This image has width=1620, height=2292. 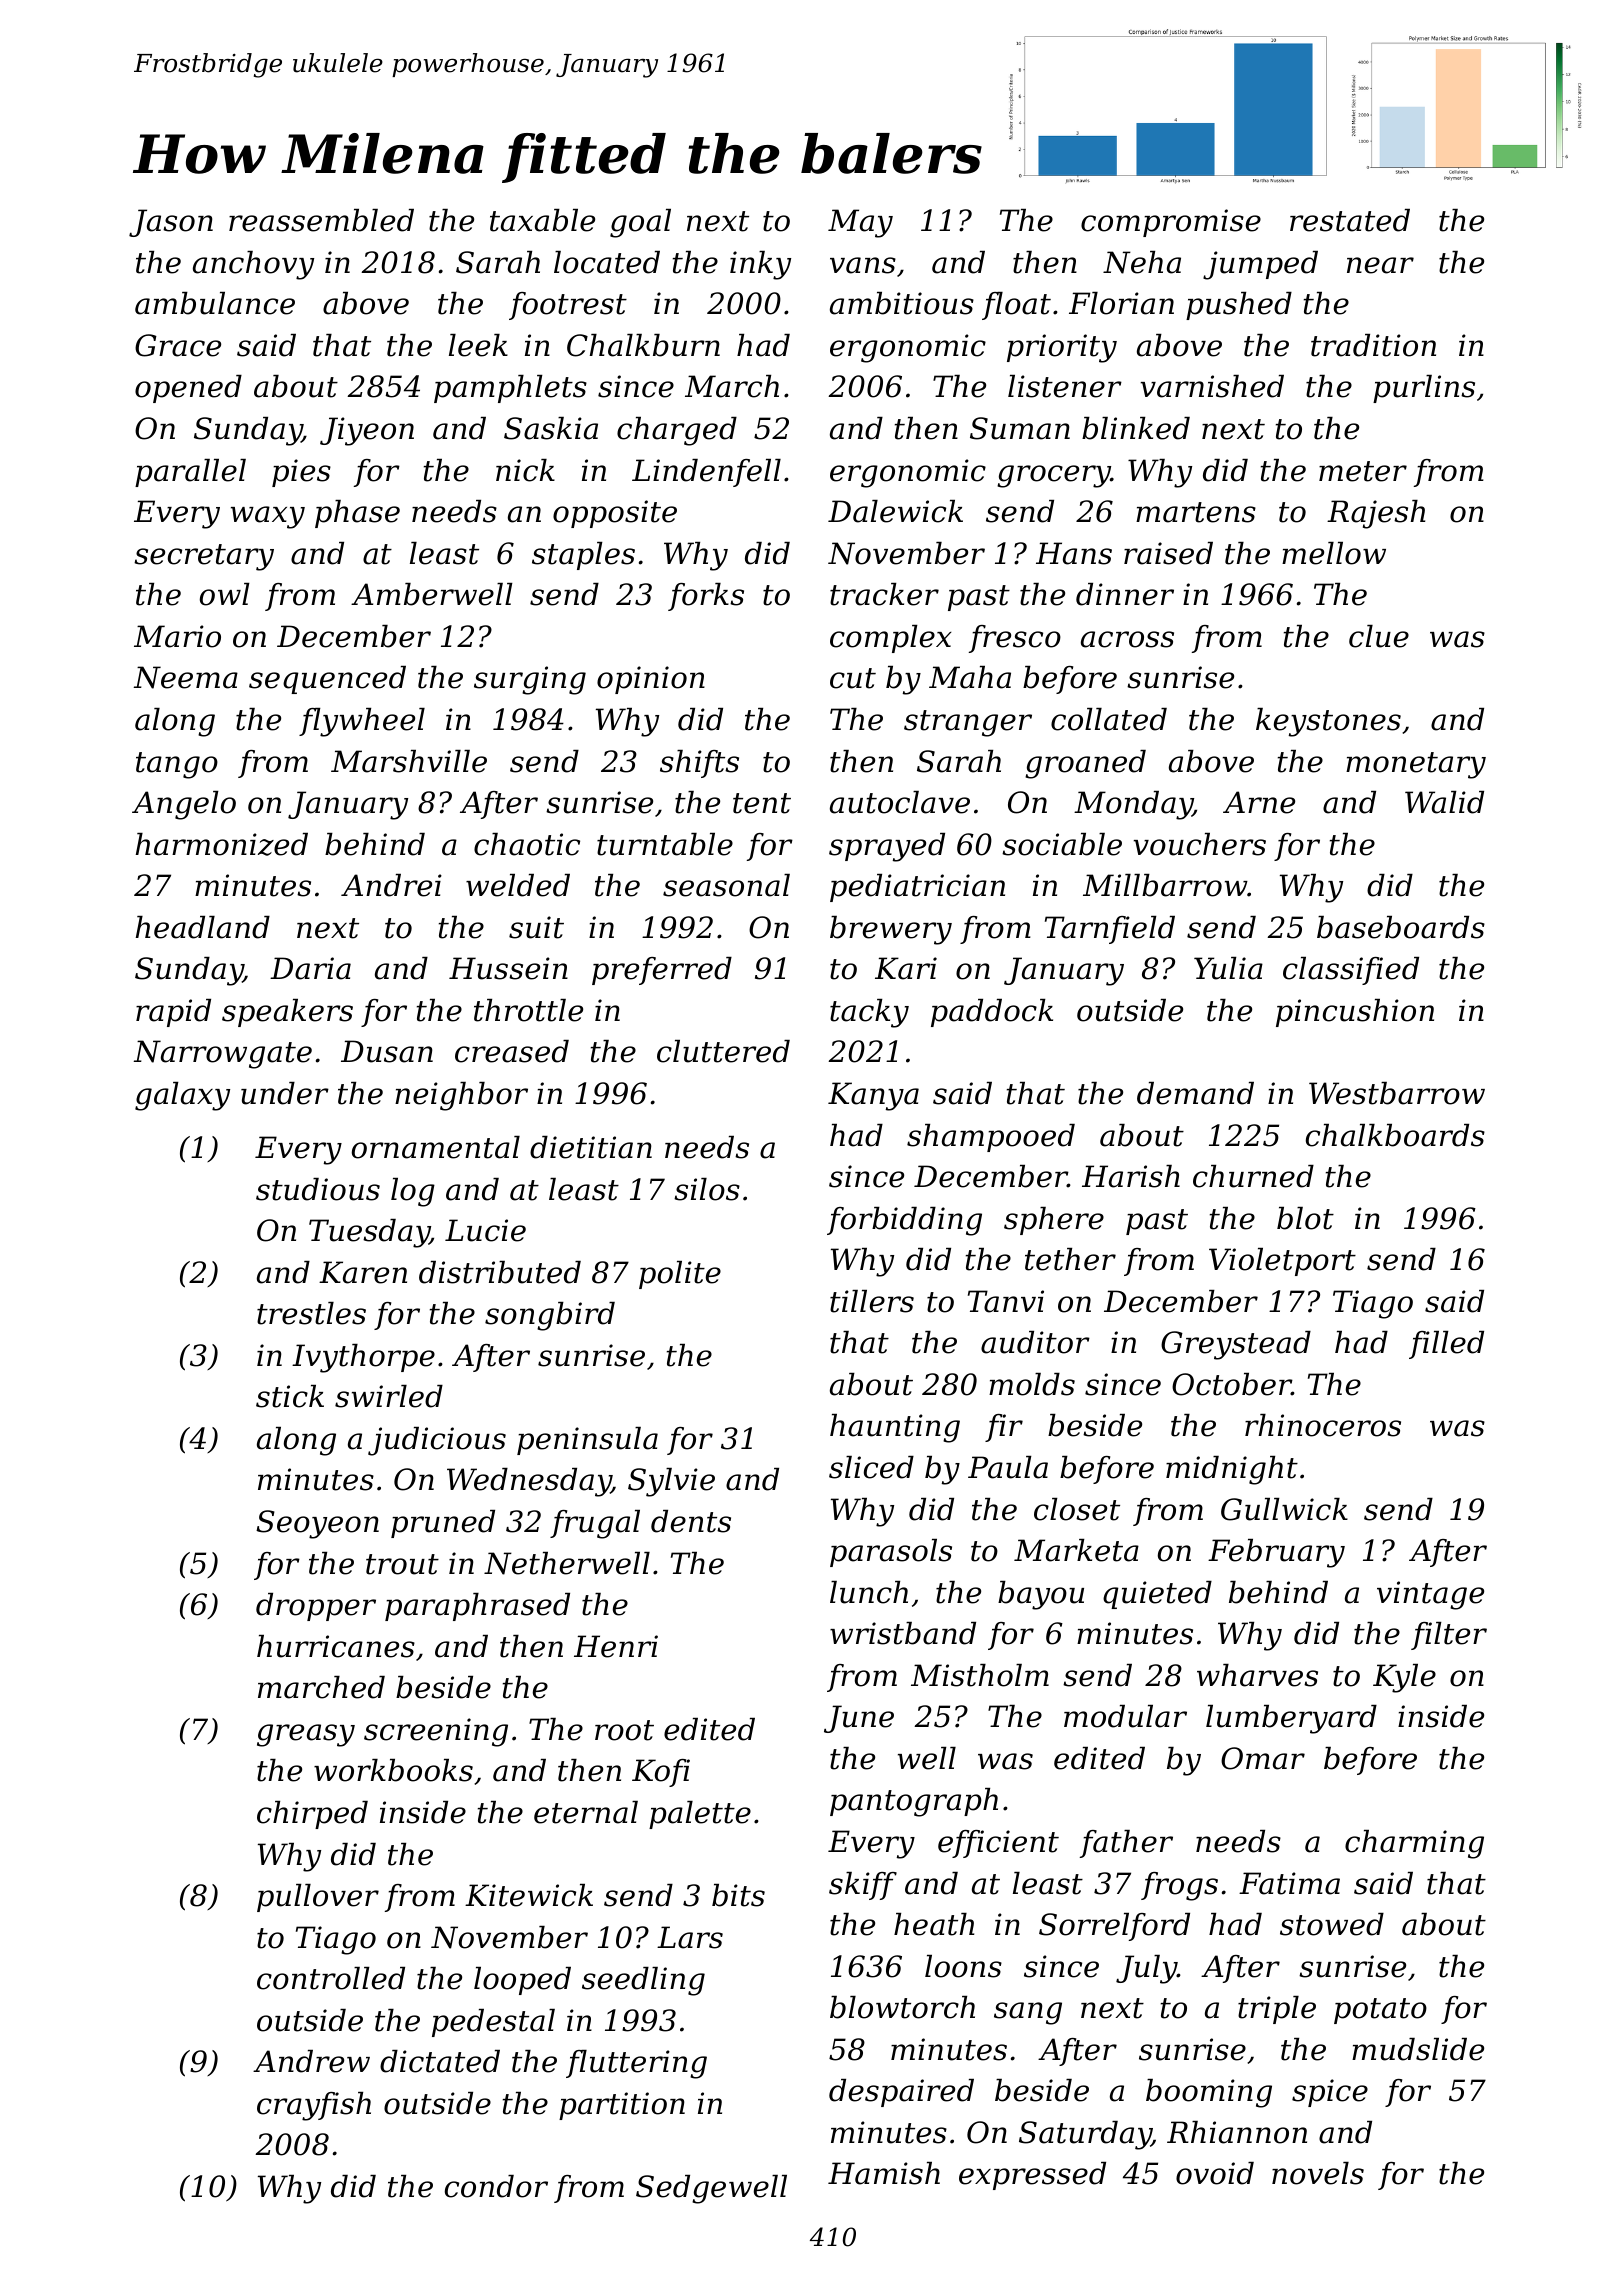 I want to click on vans, so click(x=863, y=265).
